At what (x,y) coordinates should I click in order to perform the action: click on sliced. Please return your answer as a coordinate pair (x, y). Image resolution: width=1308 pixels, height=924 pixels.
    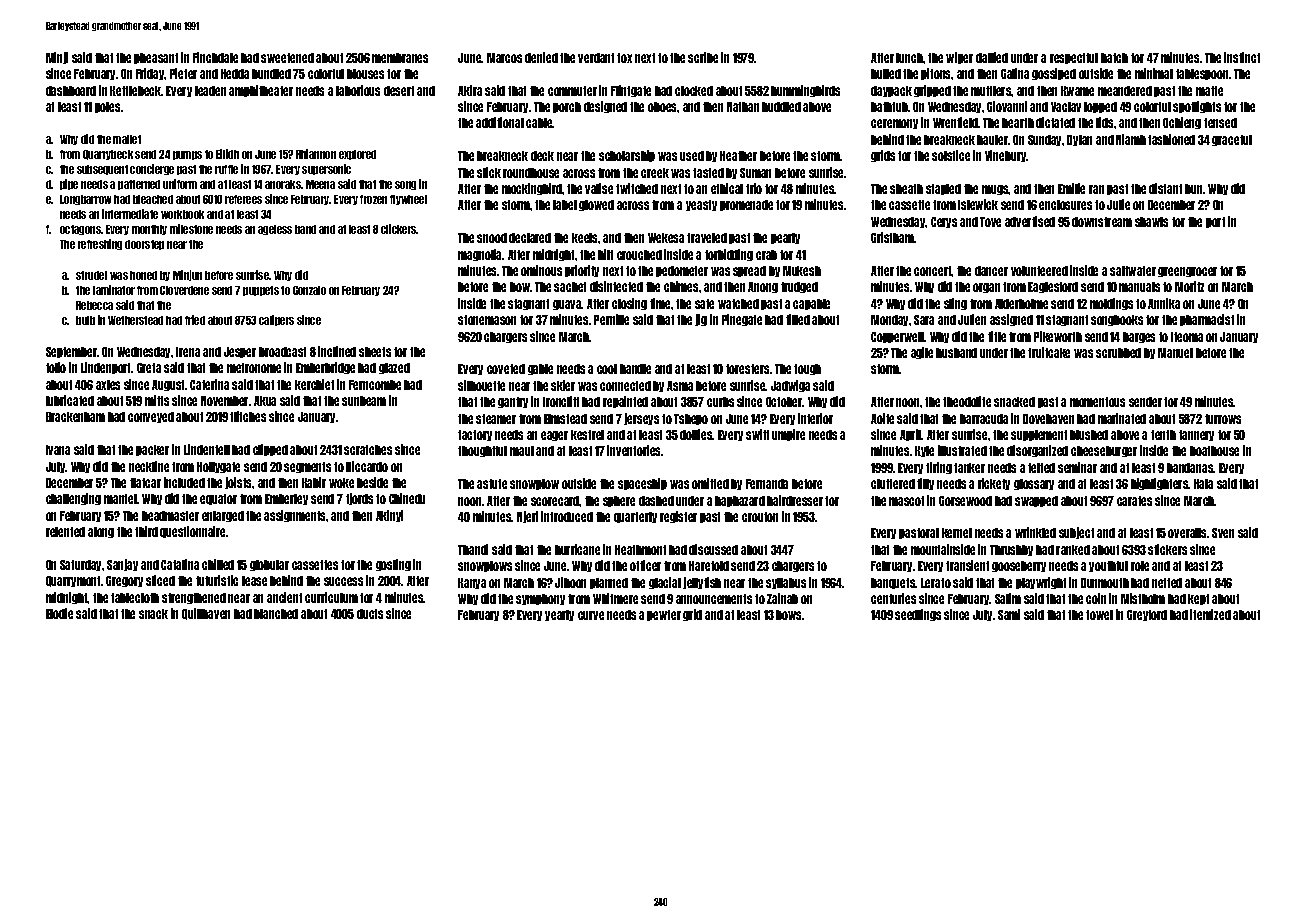
    Looking at the image, I should click on (160, 580).
